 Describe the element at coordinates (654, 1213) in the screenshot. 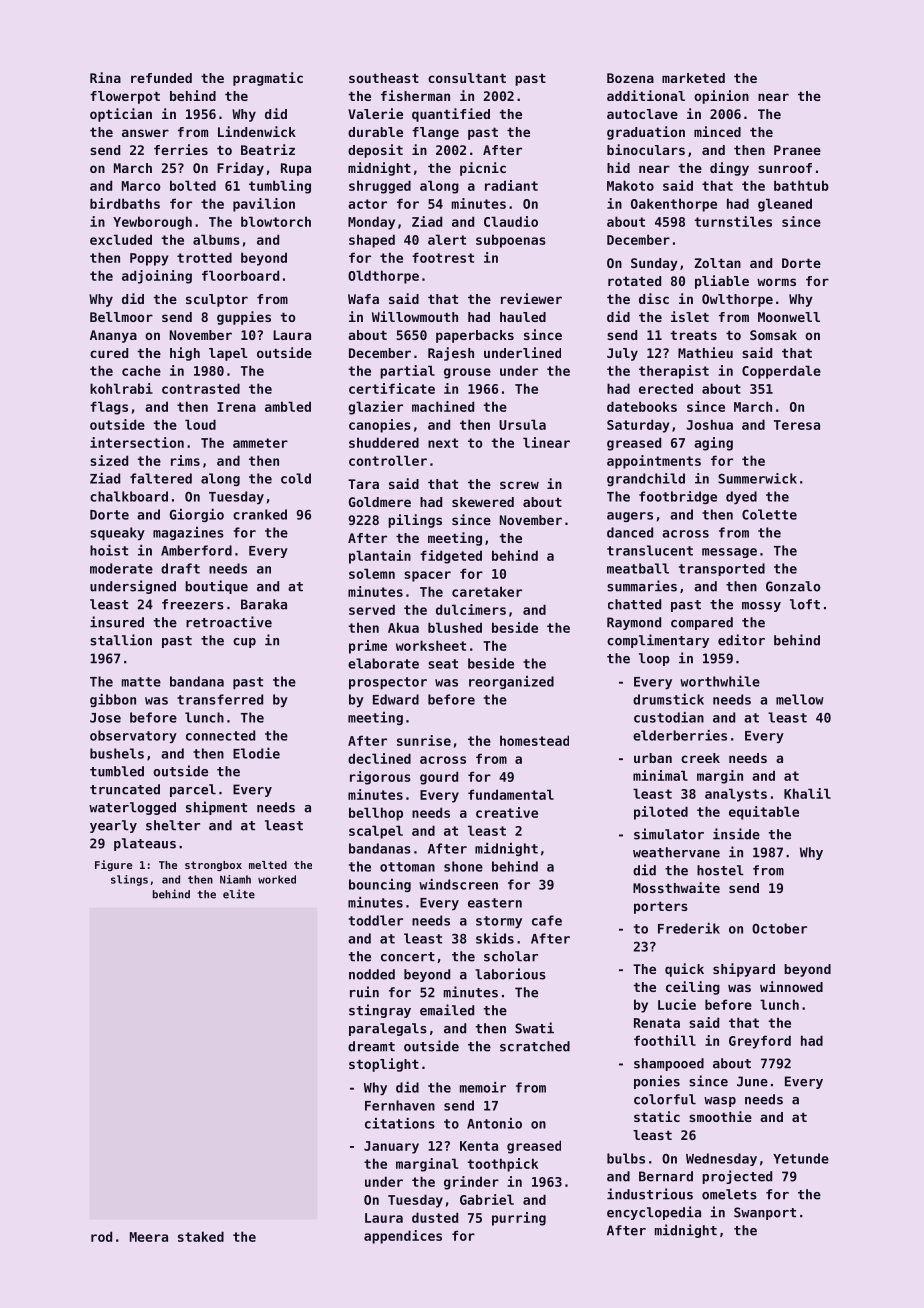

I see `encyclopedia` at that location.
